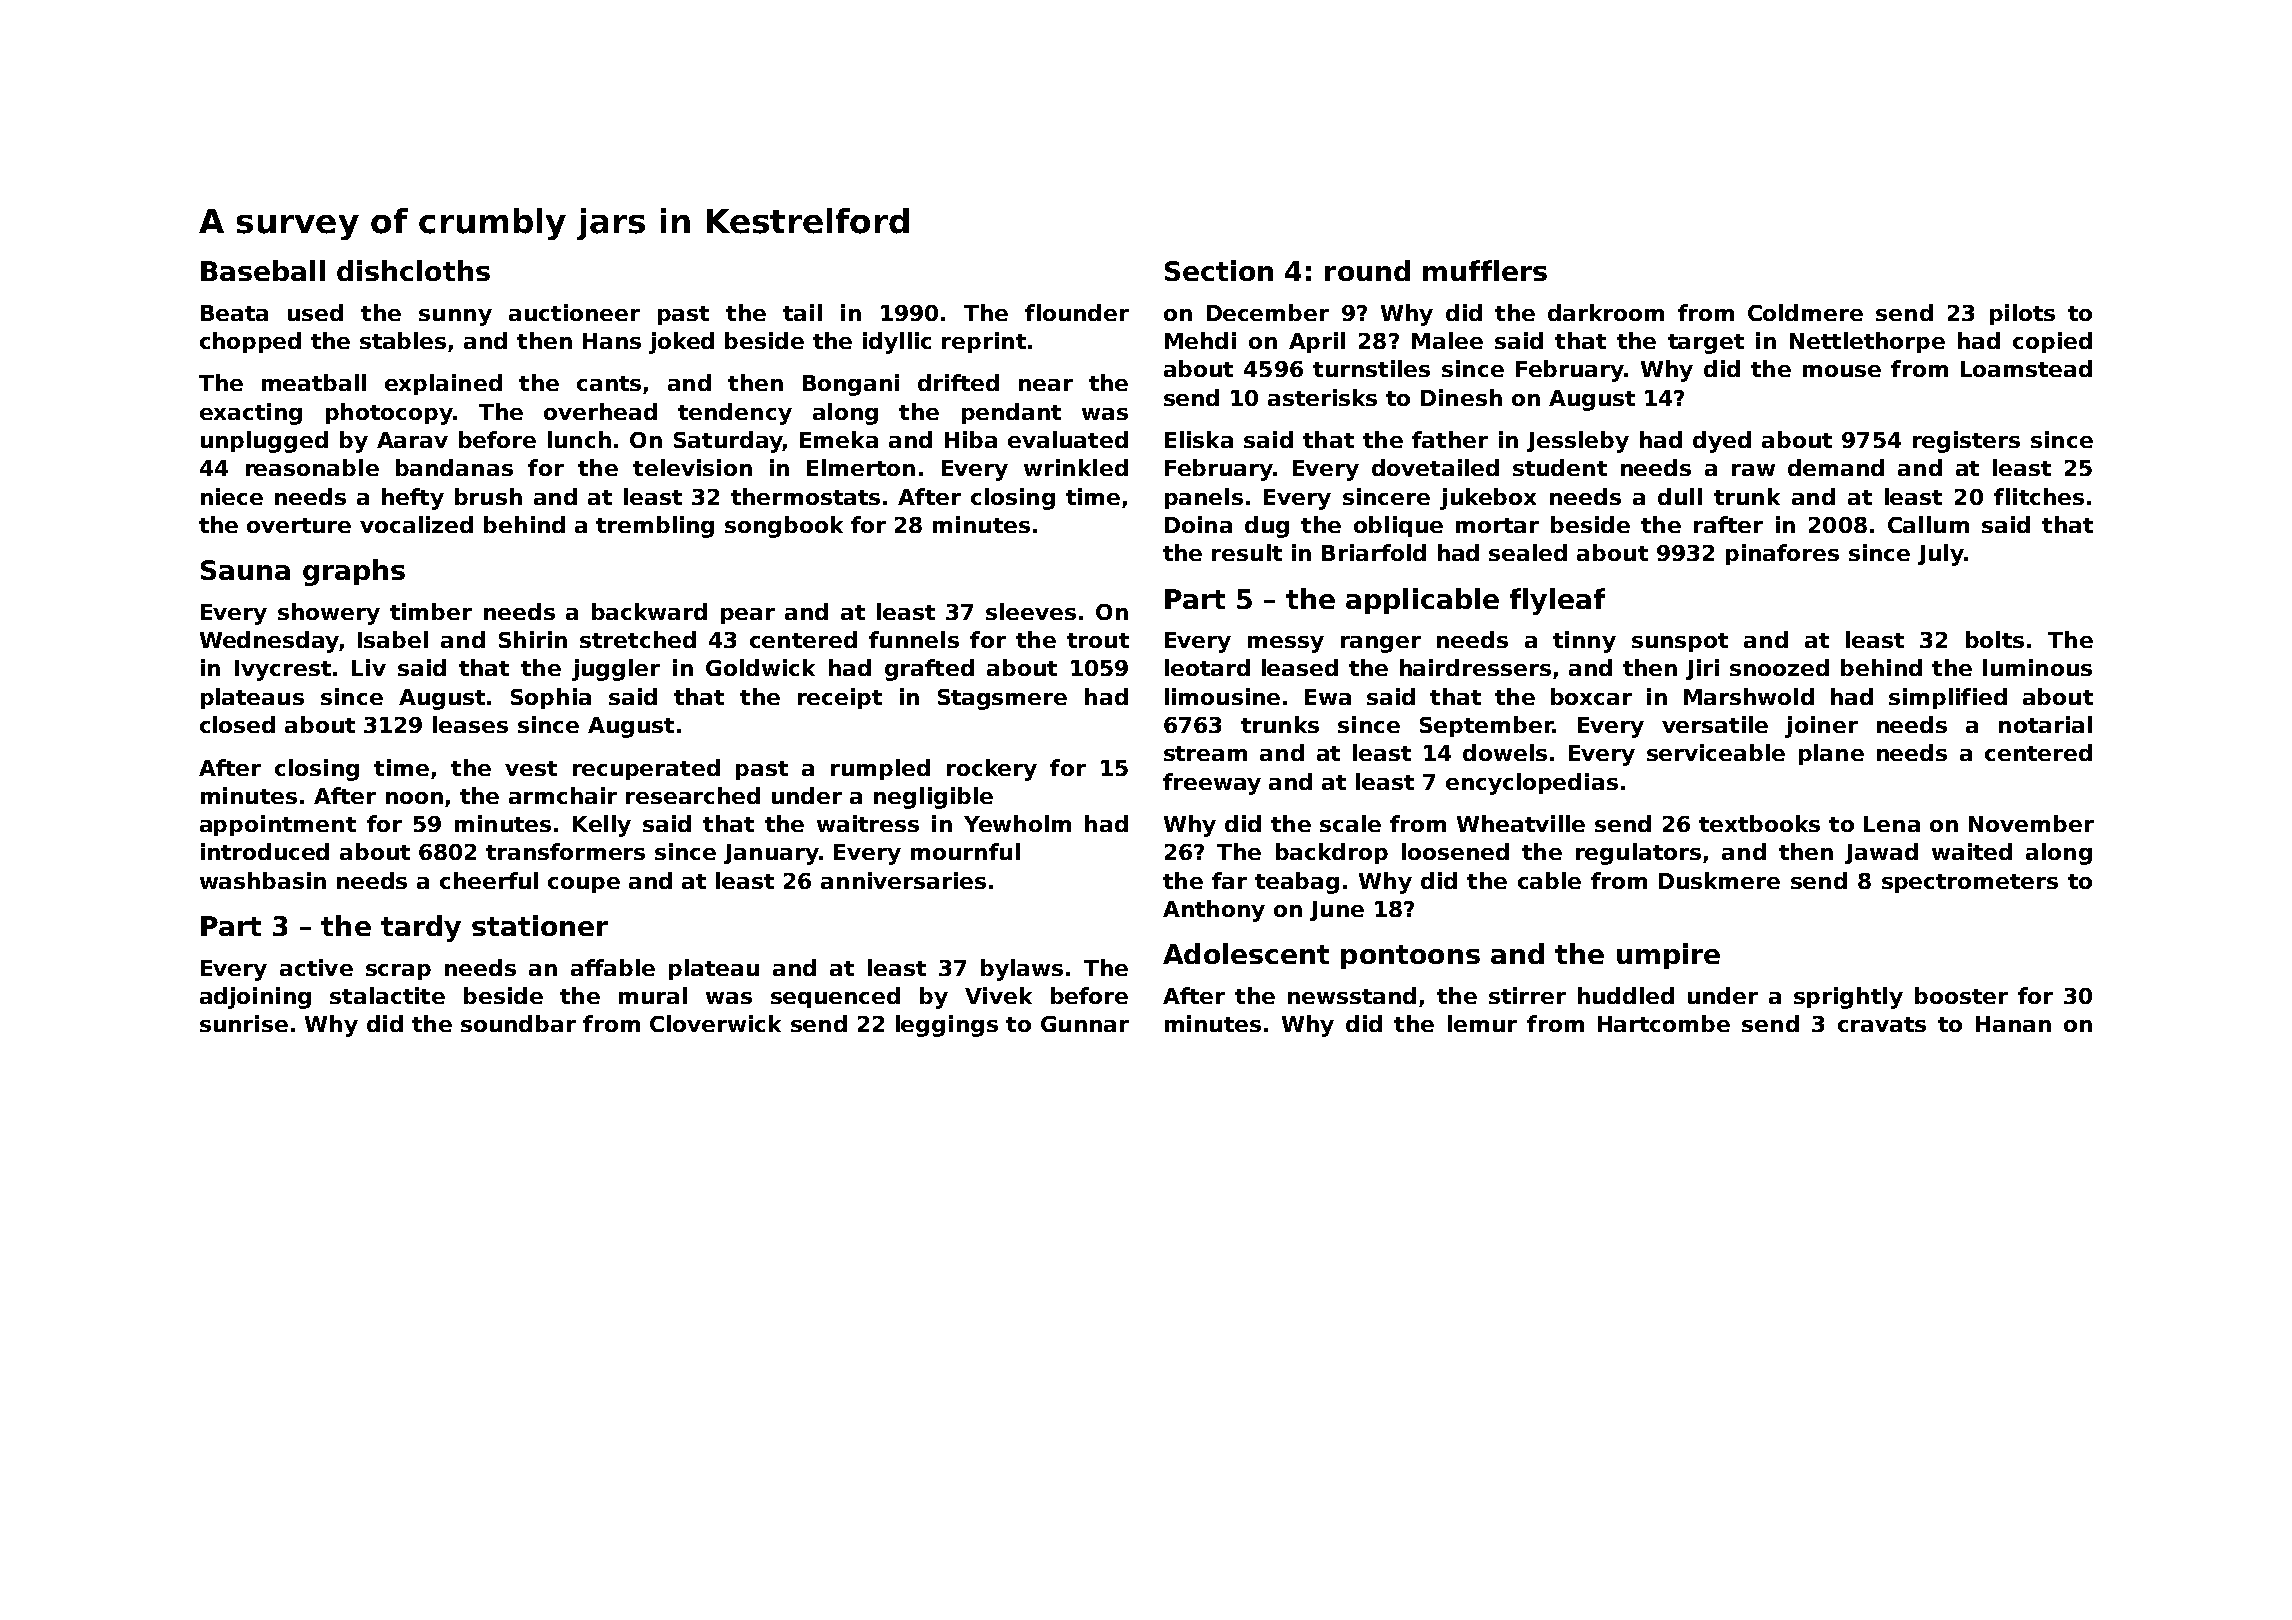 This screenshot has width=2292, height=1620. What do you see at coordinates (1702, 669) in the screenshot?
I see `Jiri` at bounding box center [1702, 669].
